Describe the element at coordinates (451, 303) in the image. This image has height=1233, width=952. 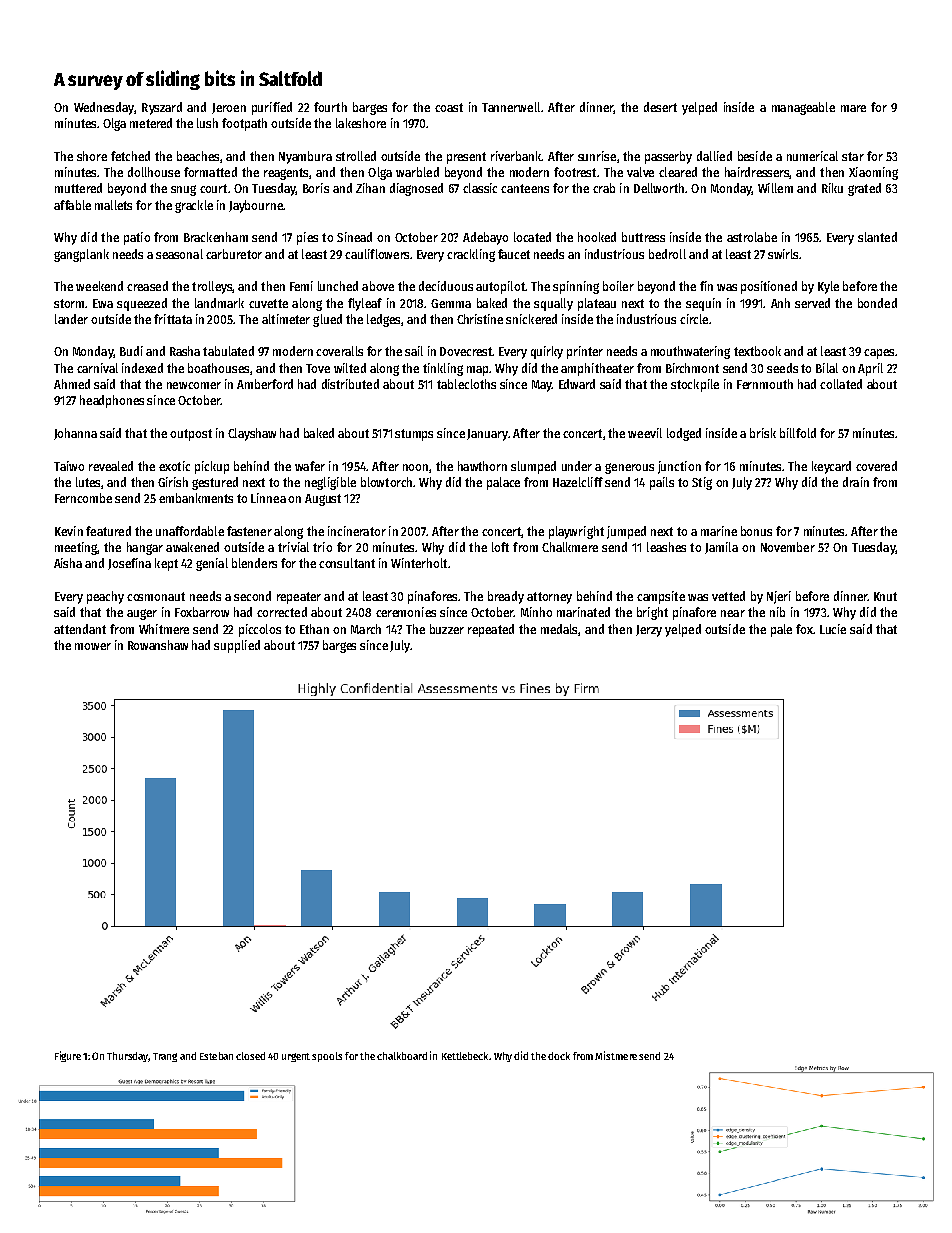
I see `Gemma` at that location.
